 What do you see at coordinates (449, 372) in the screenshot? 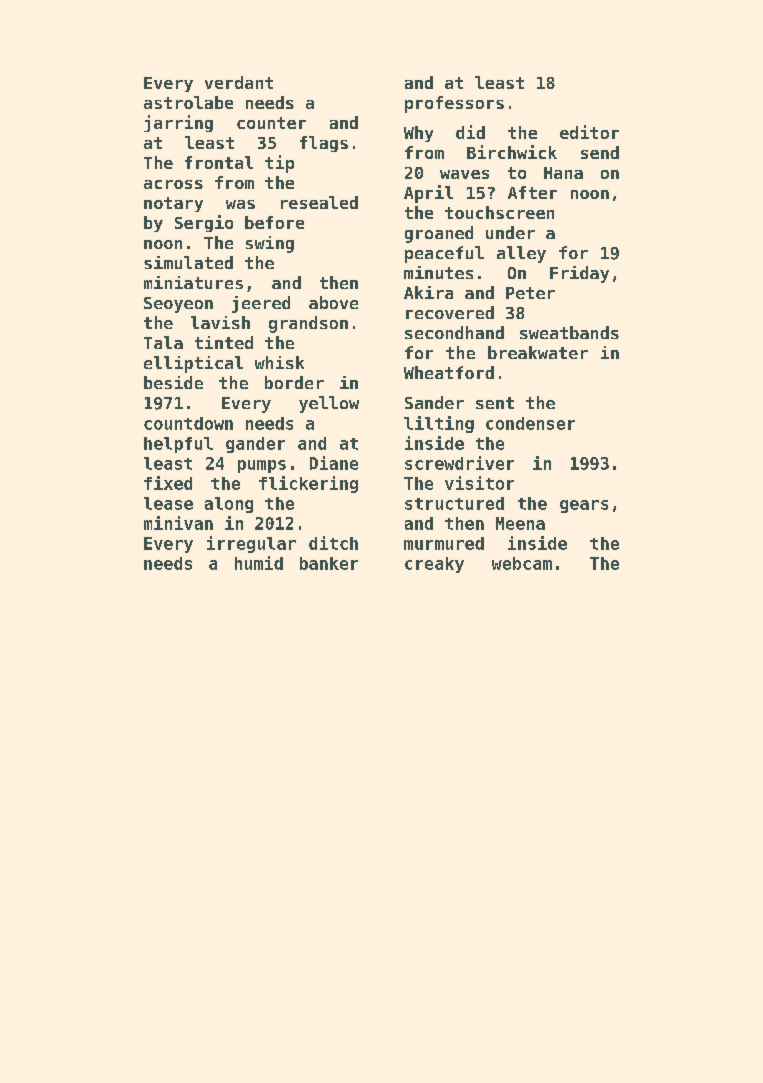
I see `Wheatford` at bounding box center [449, 372].
